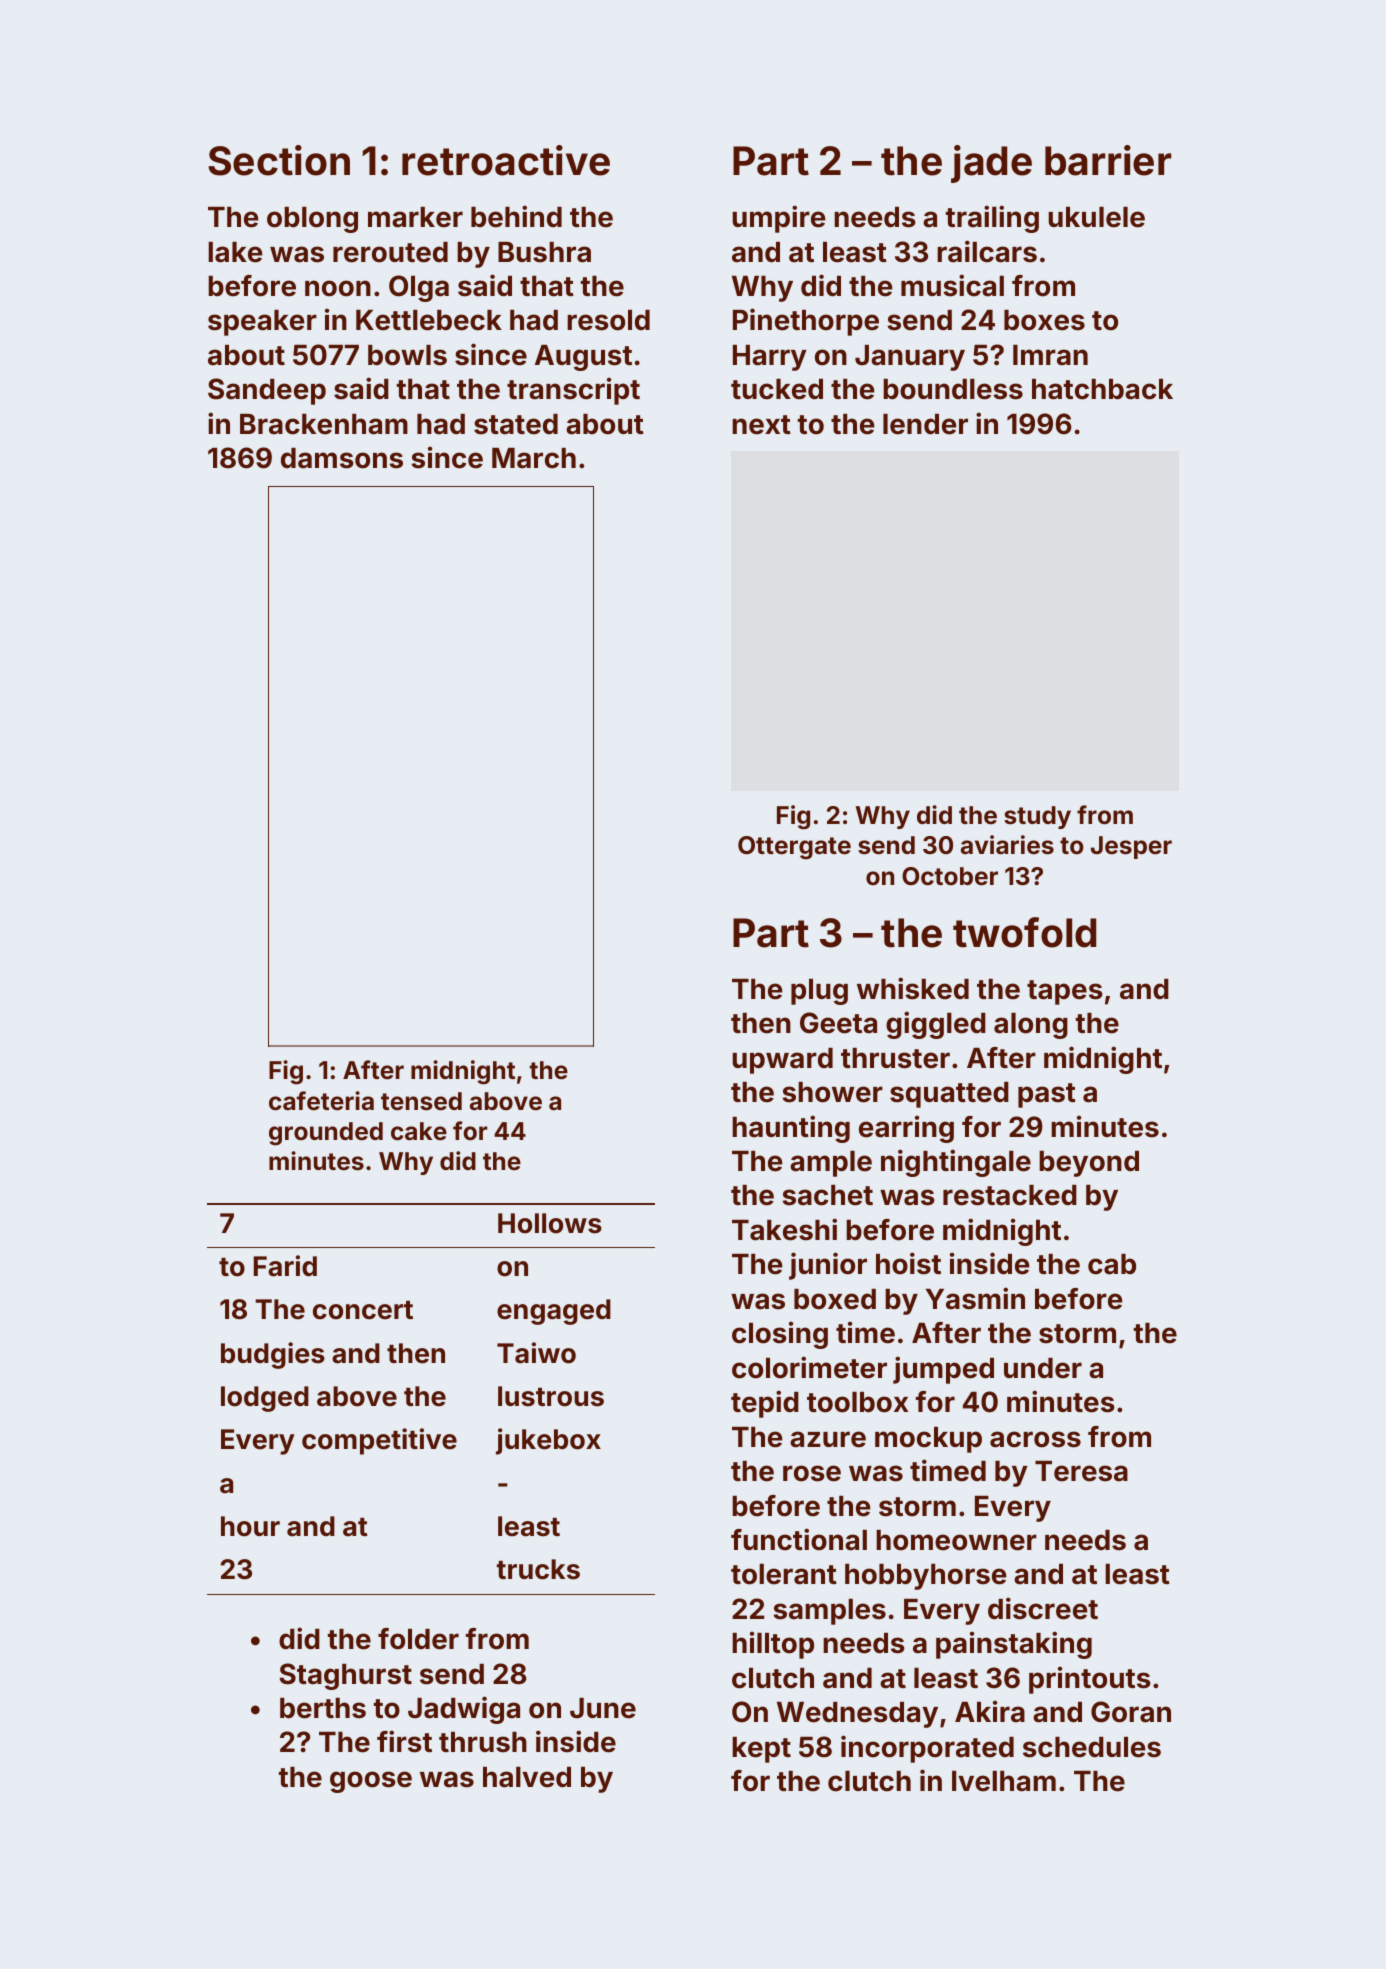 Image resolution: width=1386 pixels, height=1969 pixels. What do you see at coordinates (390, 252) in the document?
I see `rerouted` at bounding box center [390, 252].
